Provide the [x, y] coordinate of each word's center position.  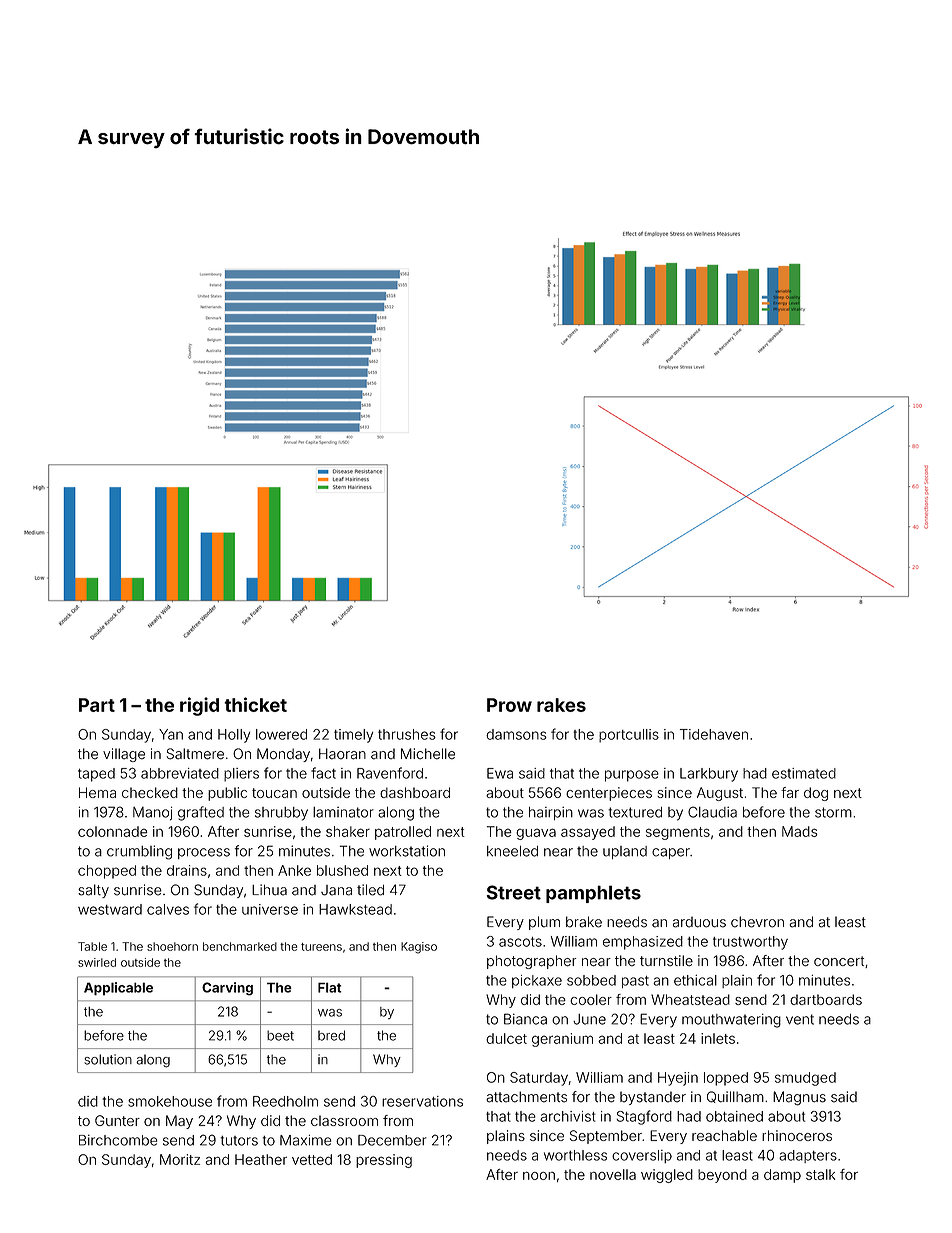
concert [839, 961]
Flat [330, 987]
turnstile [666, 961]
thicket [255, 704]
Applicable [118, 989]
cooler [591, 999]
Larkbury [709, 775]
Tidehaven [714, 734]
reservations [422, 1101]
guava [536, 834]
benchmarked [240, 946]
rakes [561, 705]
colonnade [113, 831]
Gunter [117, 1120]
